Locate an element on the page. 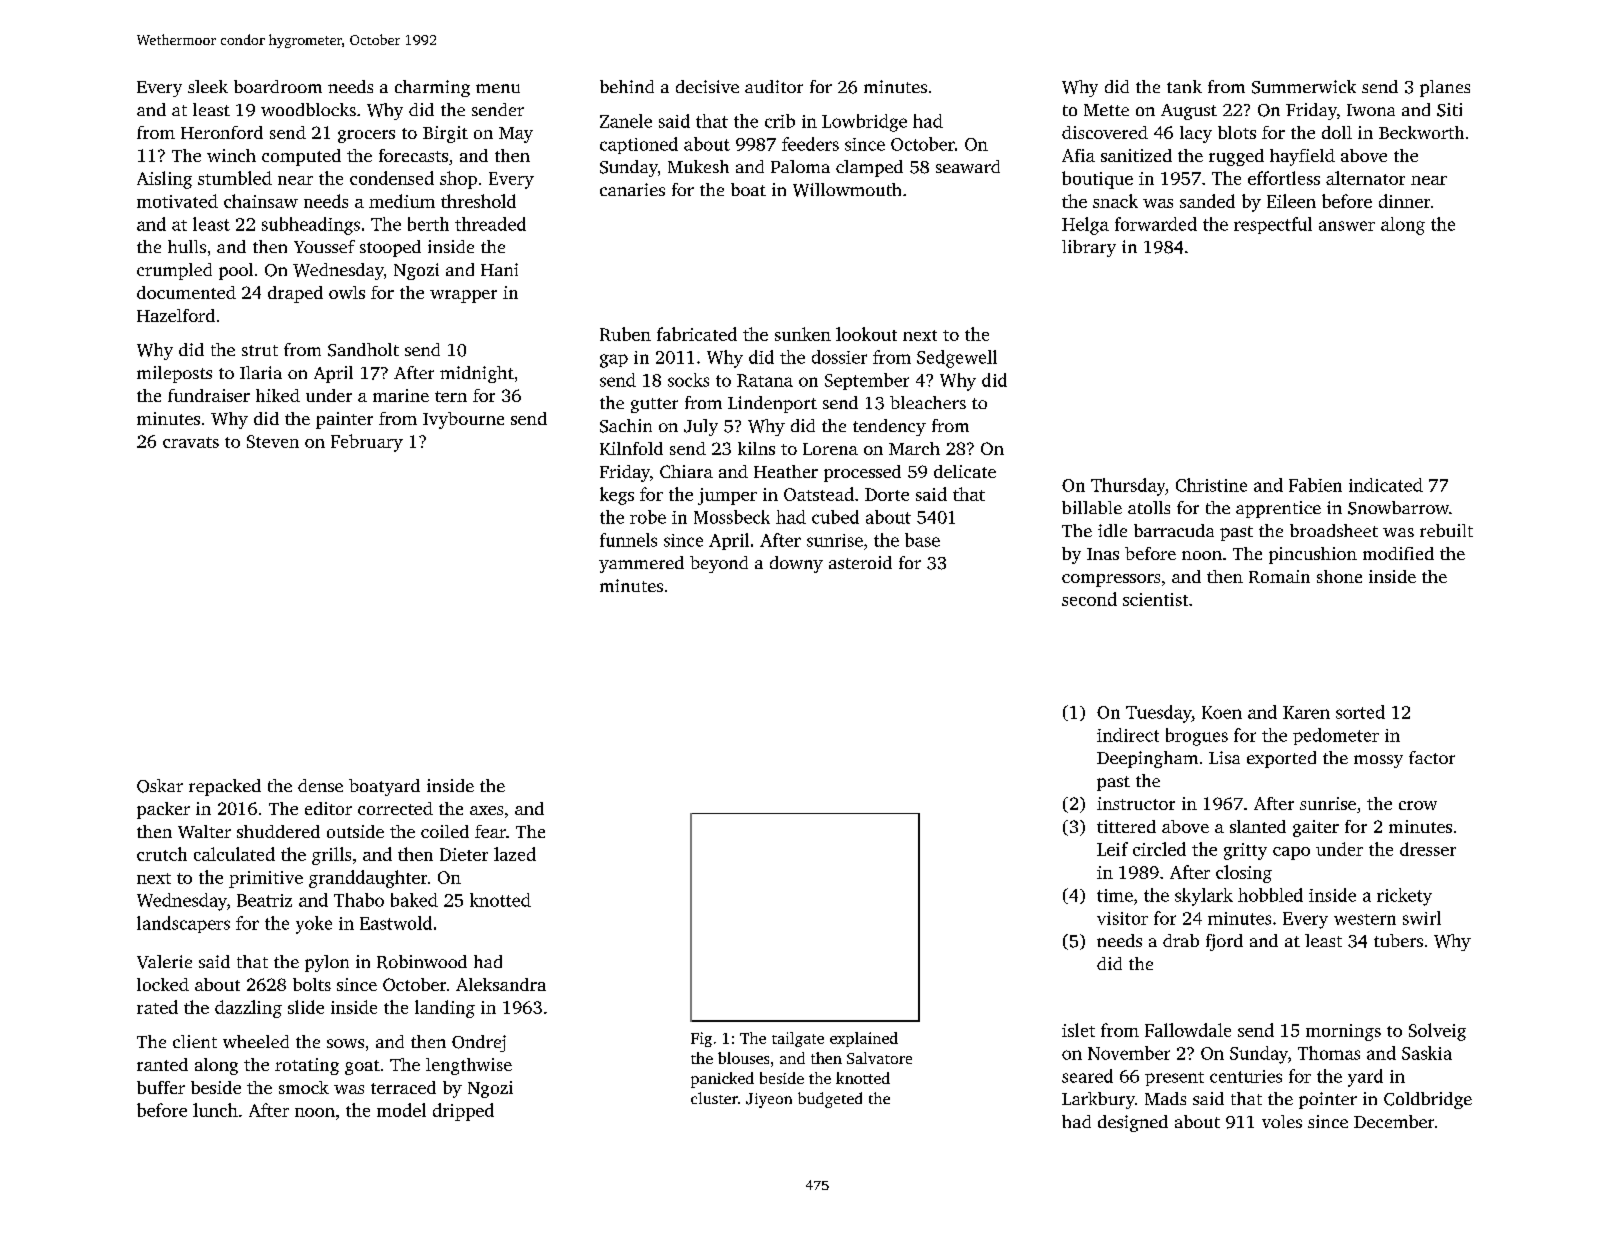 The image size is (1610, 1244). pool is located at coordinates (236, 271).
